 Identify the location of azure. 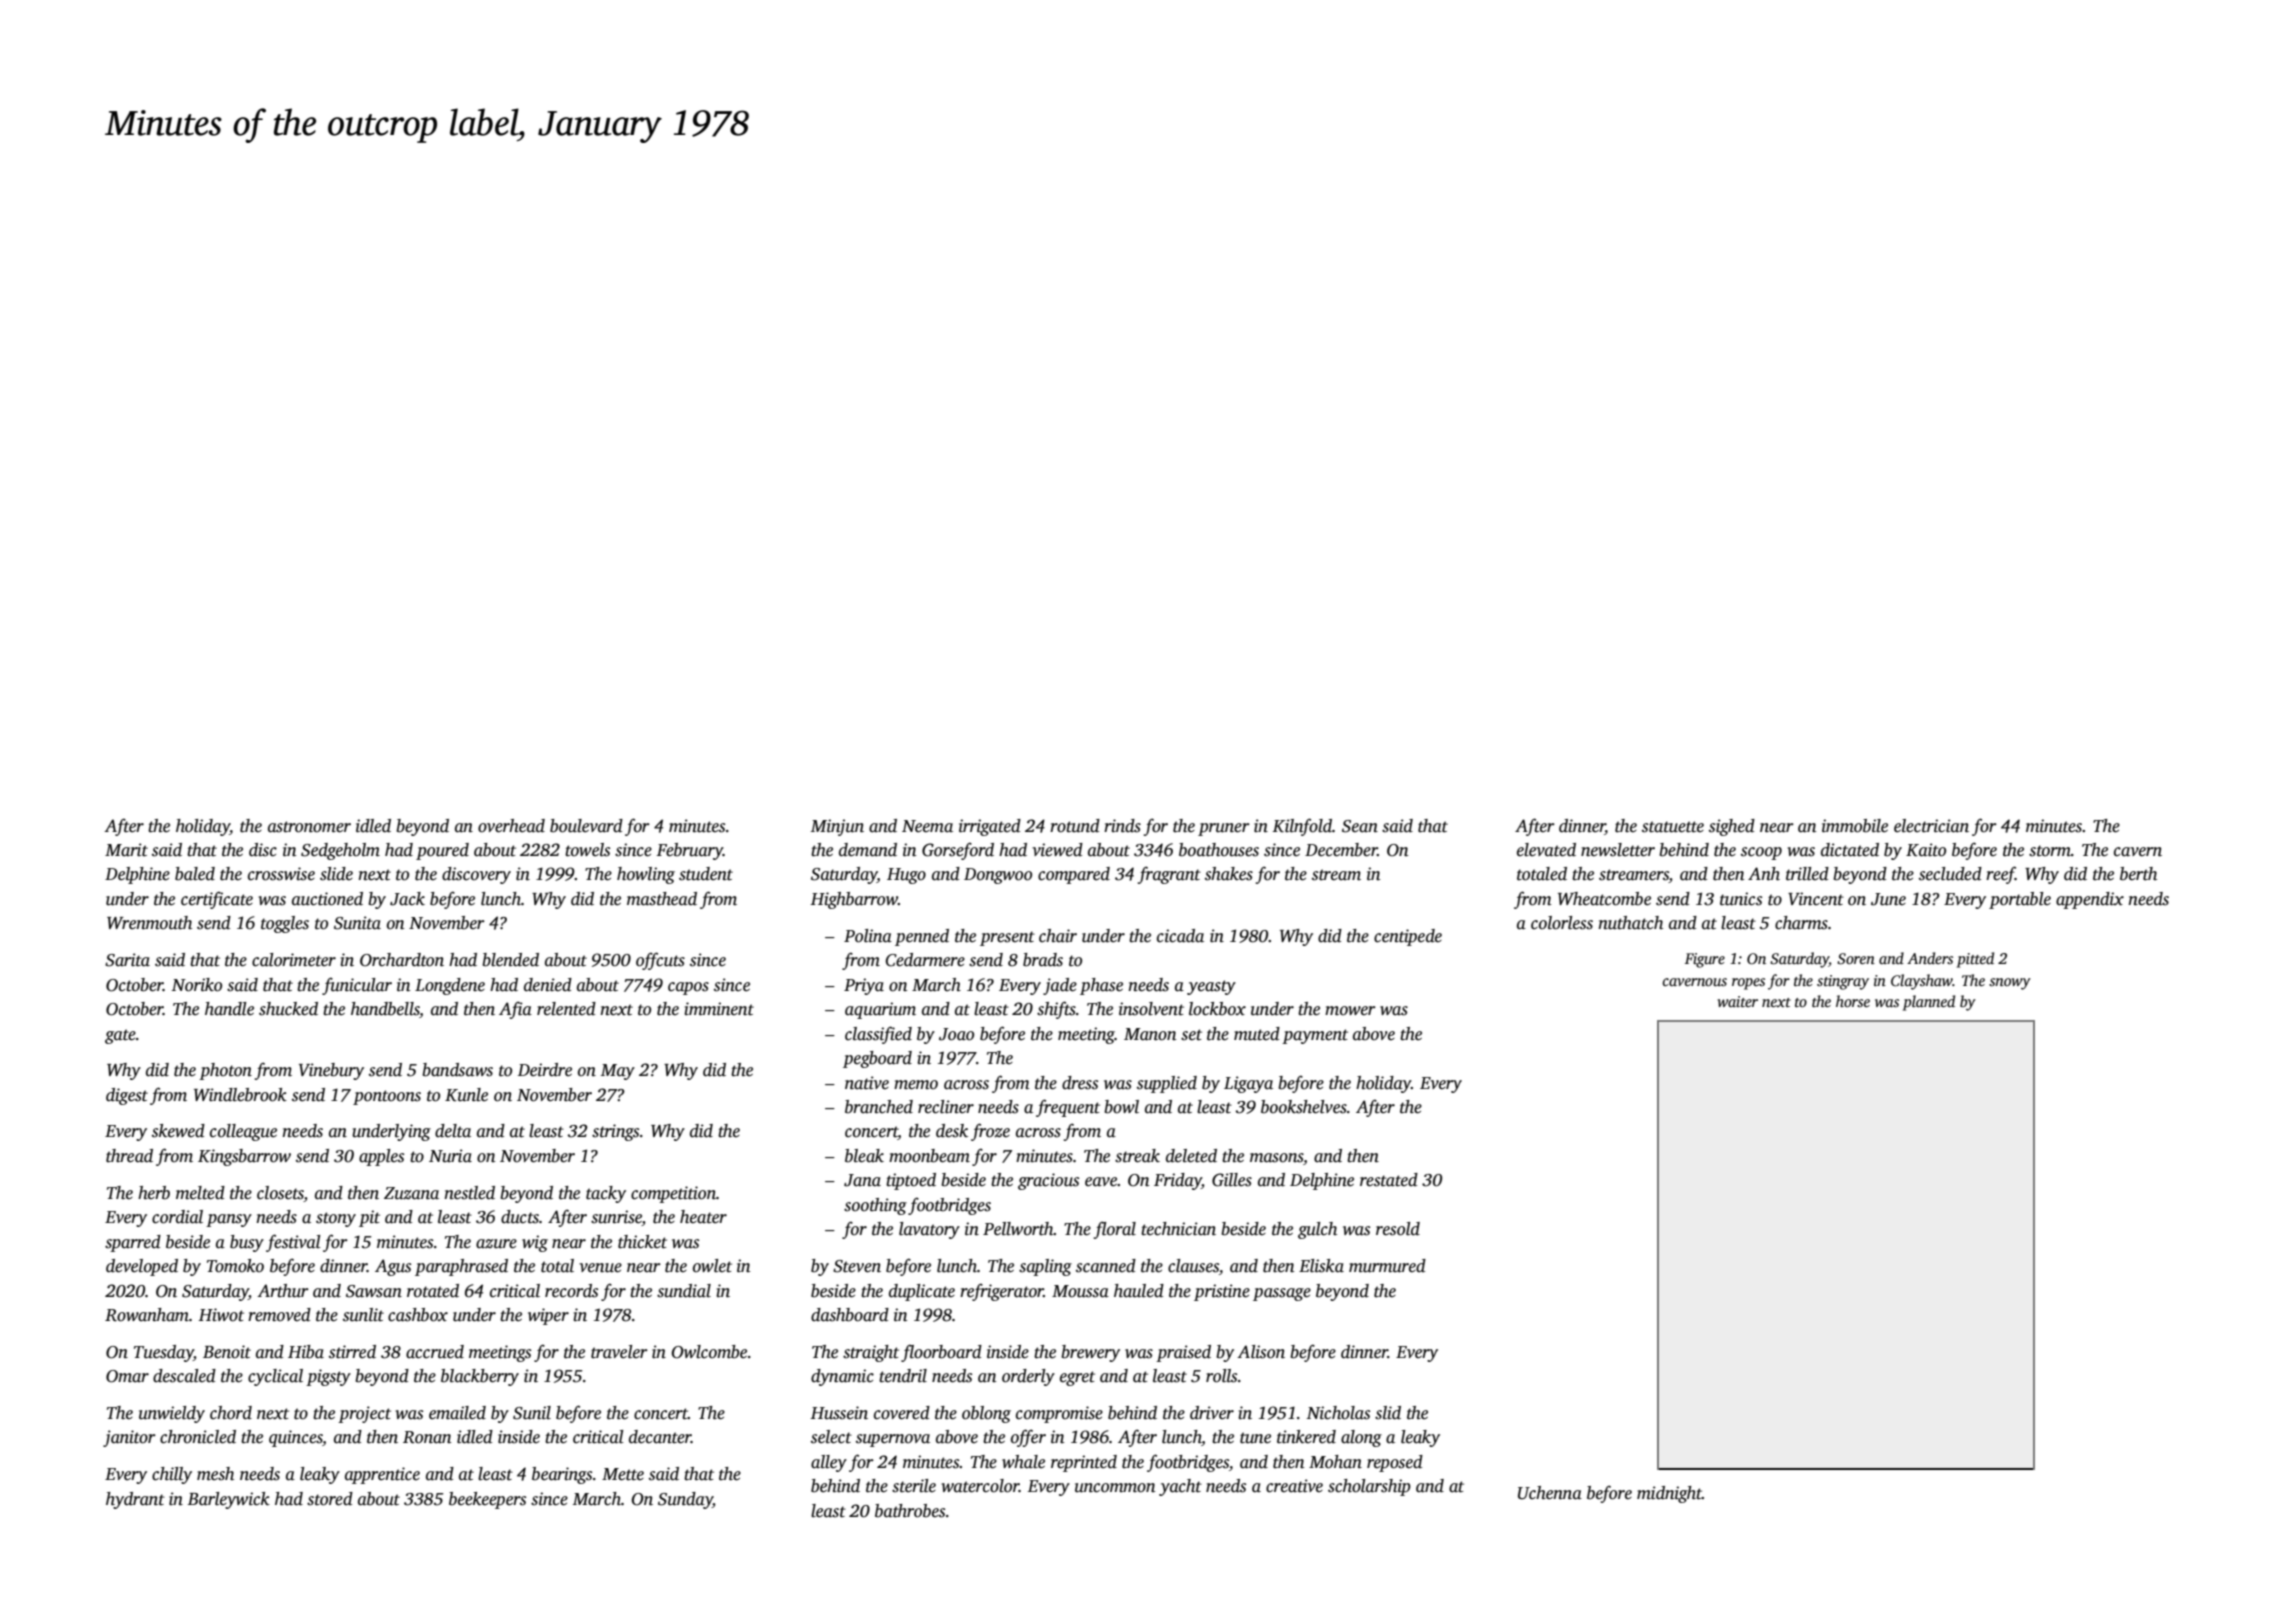
(496, 1244).
